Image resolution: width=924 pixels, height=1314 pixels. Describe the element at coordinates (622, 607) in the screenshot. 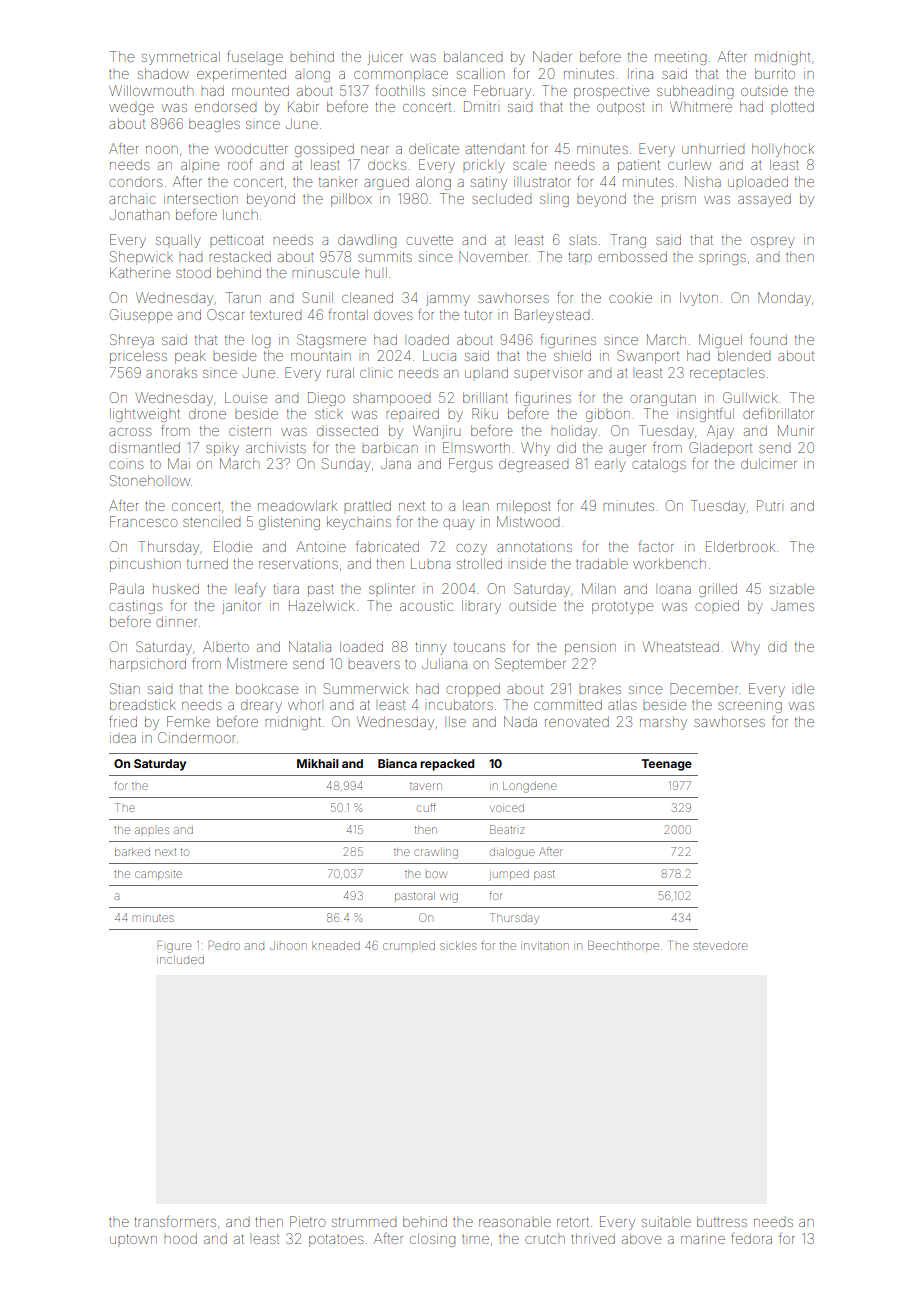

I see `prototype` at that location.
